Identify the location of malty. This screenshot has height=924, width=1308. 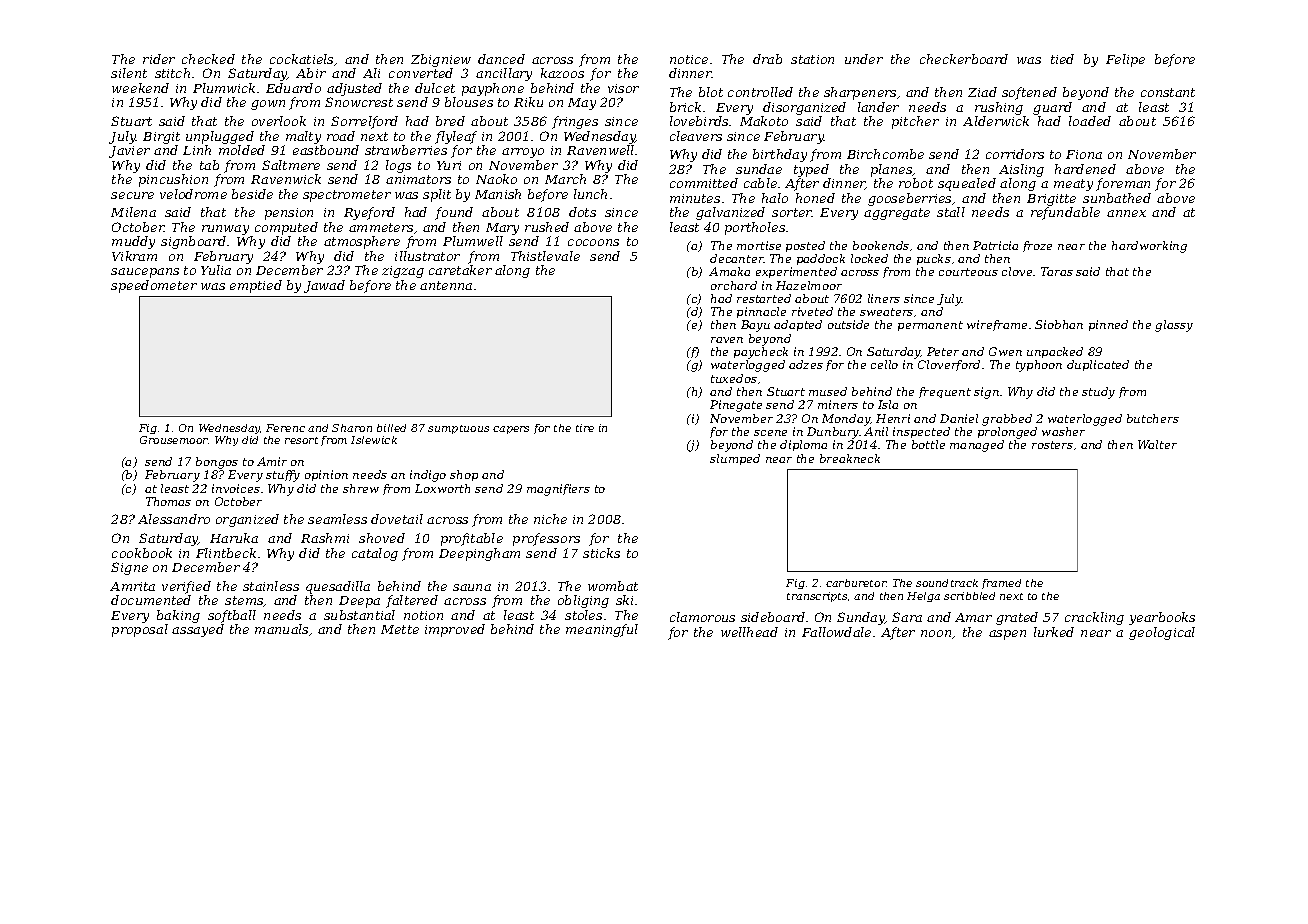
(303, 137).
